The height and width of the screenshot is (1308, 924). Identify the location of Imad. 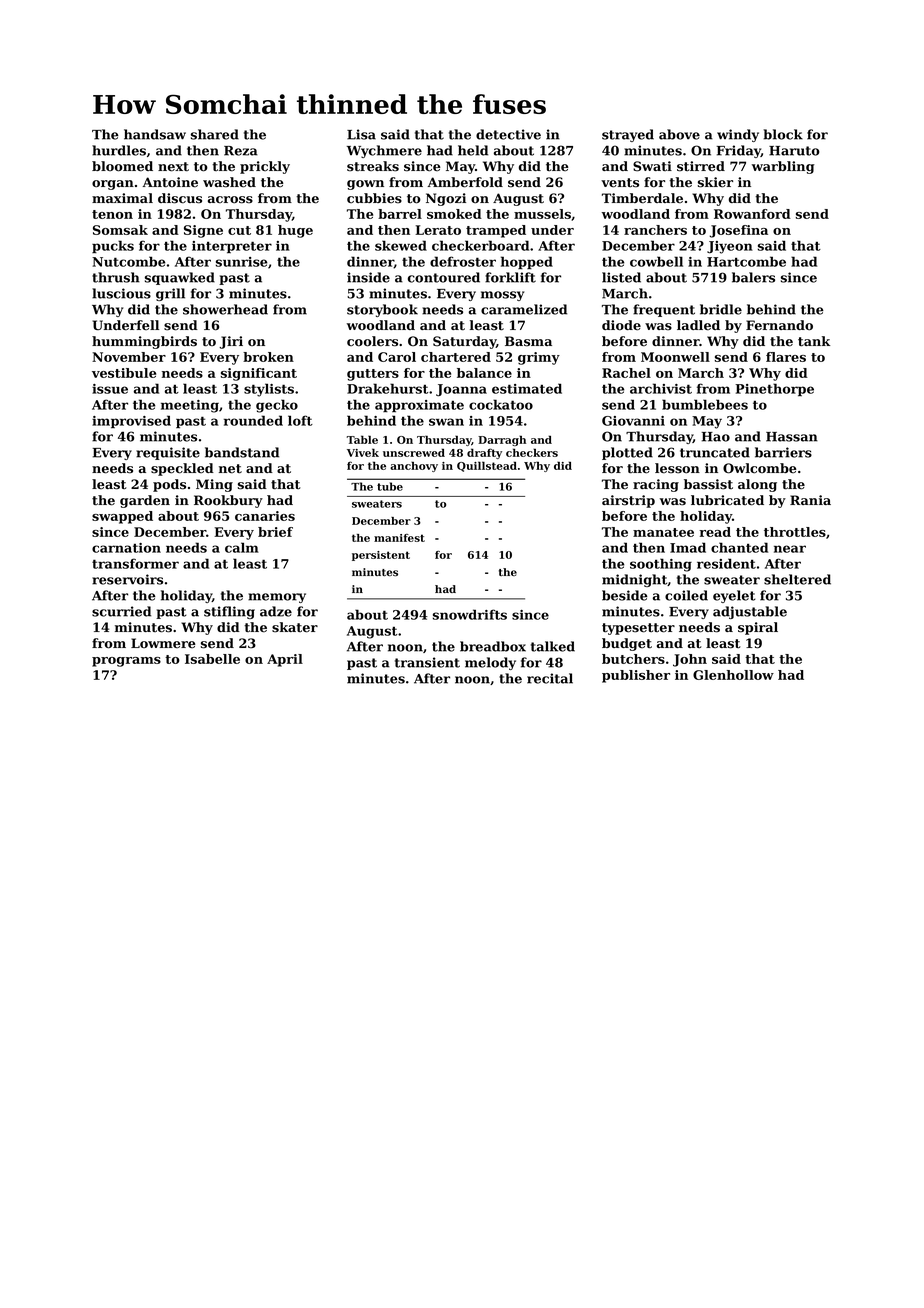
(688, 547).
